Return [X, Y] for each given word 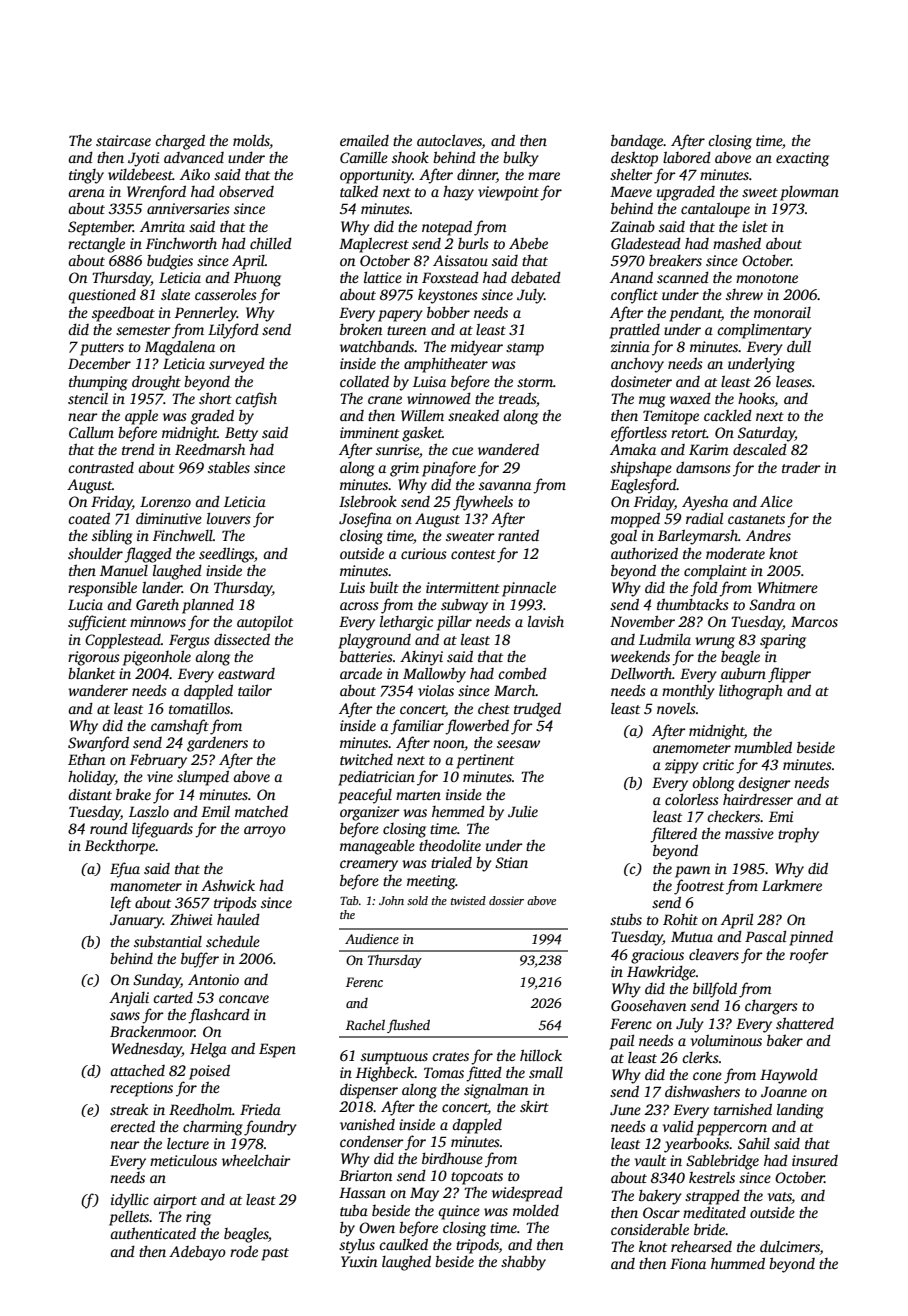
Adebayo [197, 1253]
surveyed [237, 365]
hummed [738, 1263]
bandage [637, 142]
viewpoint [508, 193]
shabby [523, 1263]
